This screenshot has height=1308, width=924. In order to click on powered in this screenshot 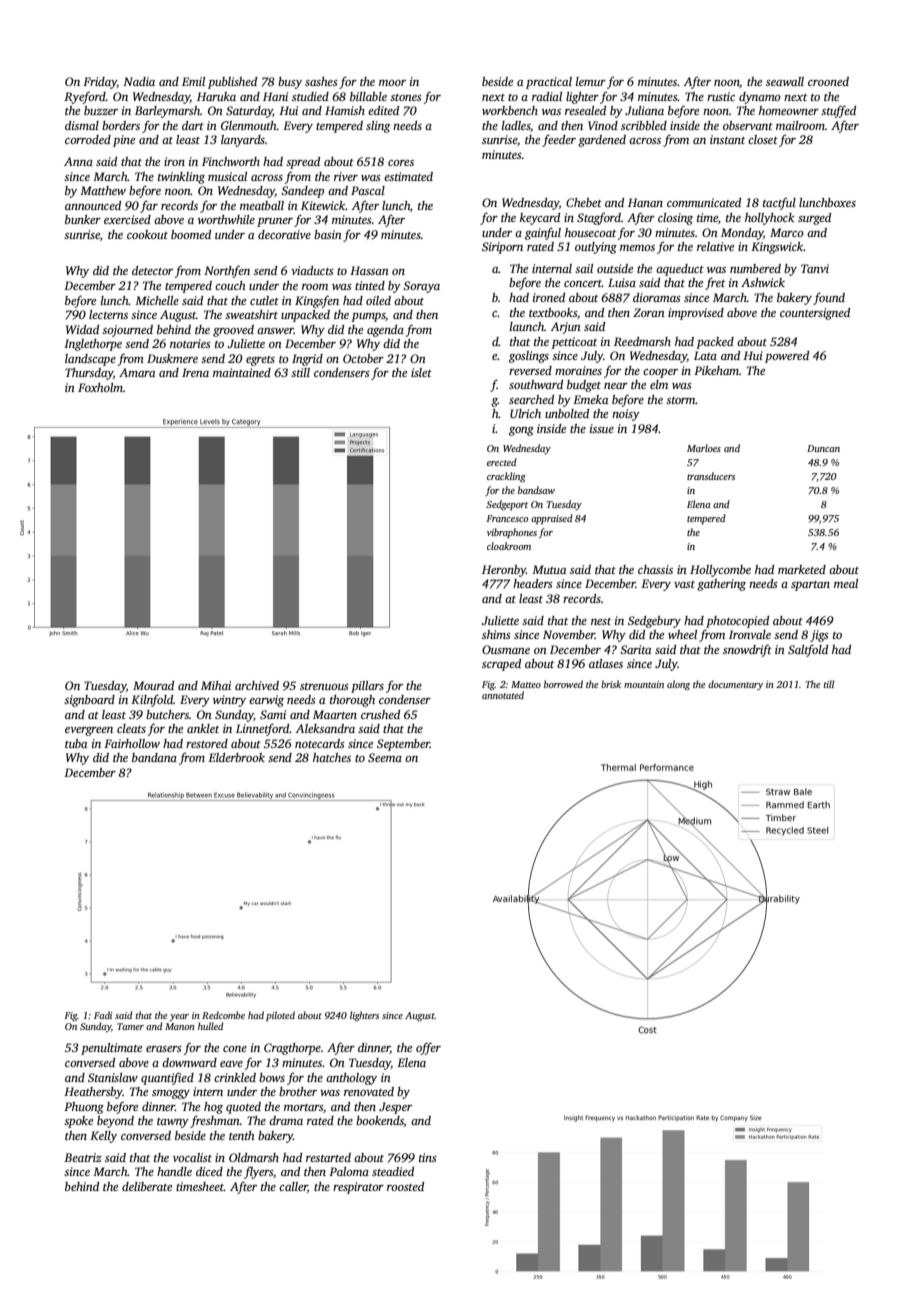, I will do `click(787, 357)`.
